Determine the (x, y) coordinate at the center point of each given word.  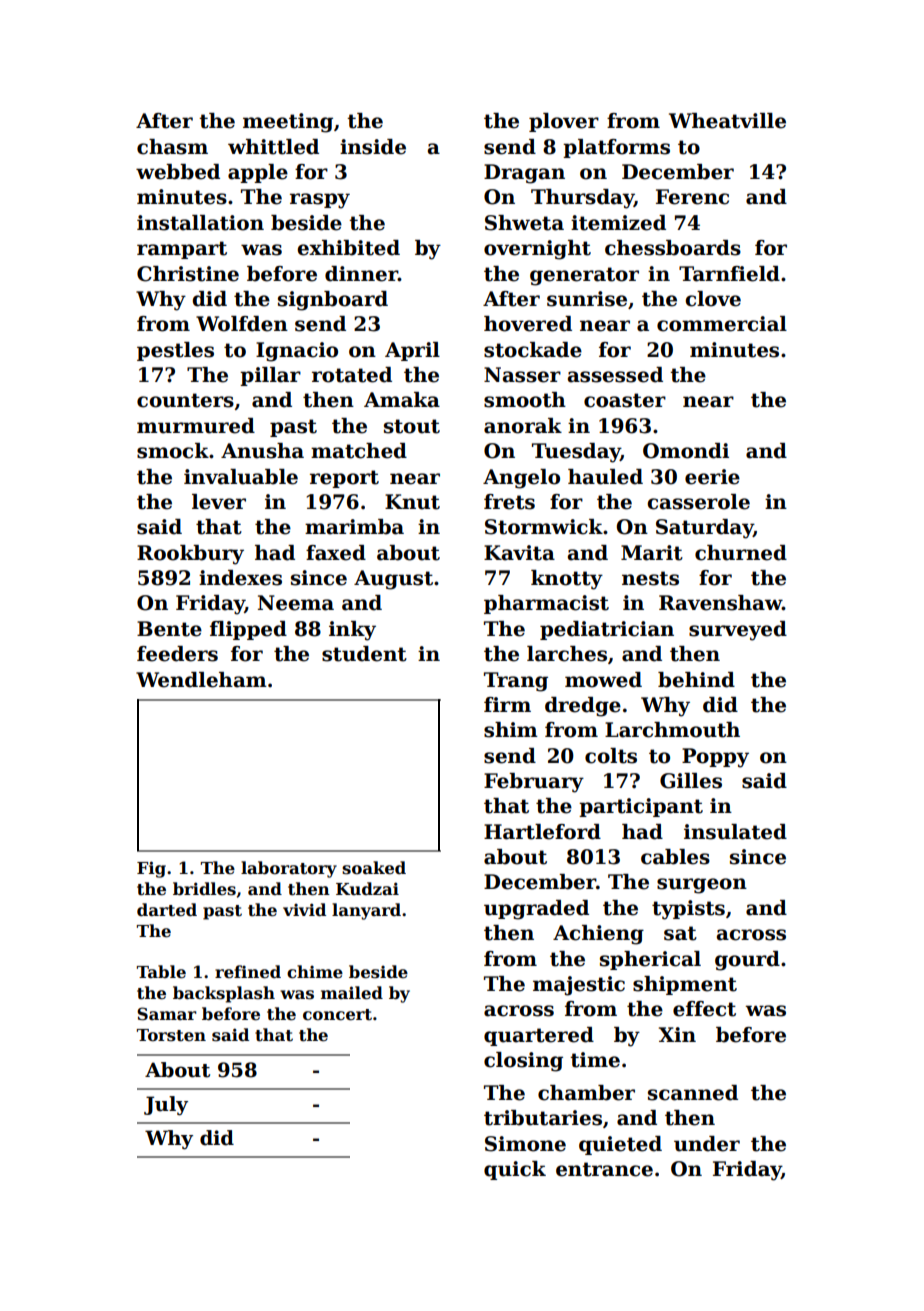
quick (515, 1170)
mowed (603, 680)
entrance (604, 1169)
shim (511, 730)
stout (412, 426)
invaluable (241, 477)
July (166, 1106)
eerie (712, 477)
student (364, 654)
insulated (735, 832)
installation (200, 223)
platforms (616, 148)
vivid (304, 909)
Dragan (524, 174)
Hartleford (542, 832)
